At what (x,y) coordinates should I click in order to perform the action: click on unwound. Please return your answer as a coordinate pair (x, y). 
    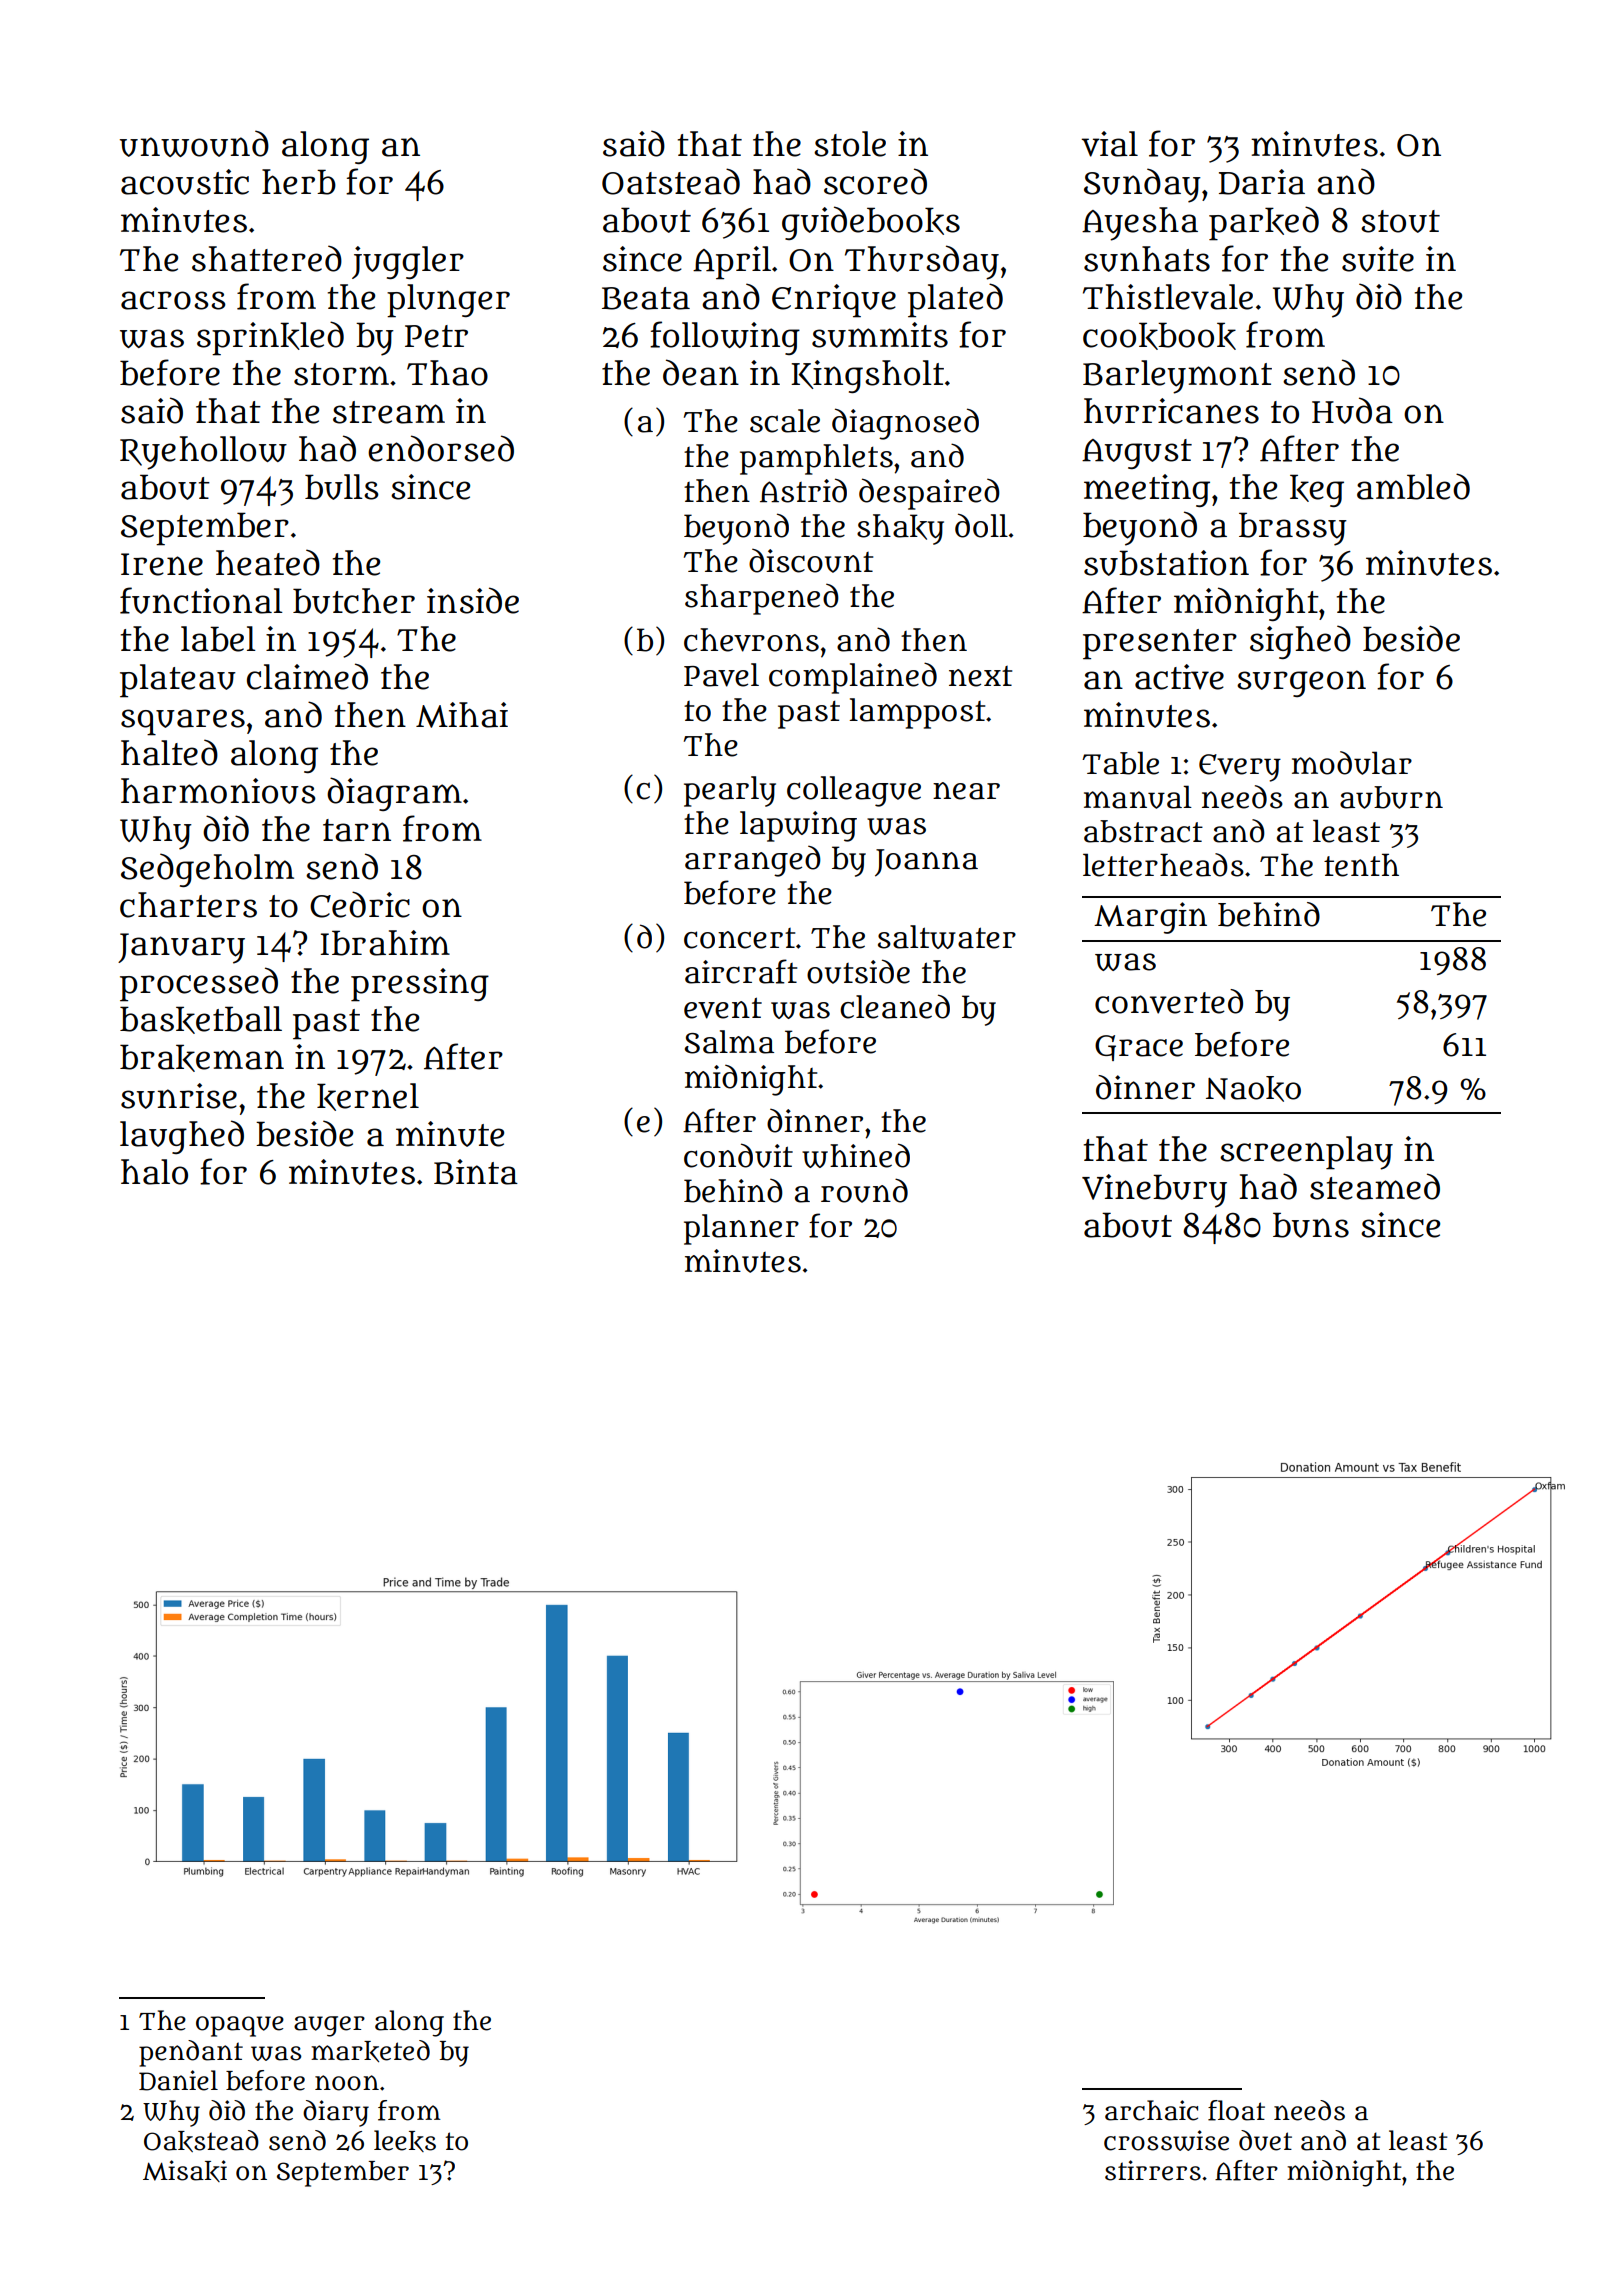
    Looking at the image, I should click on (194, 143).
